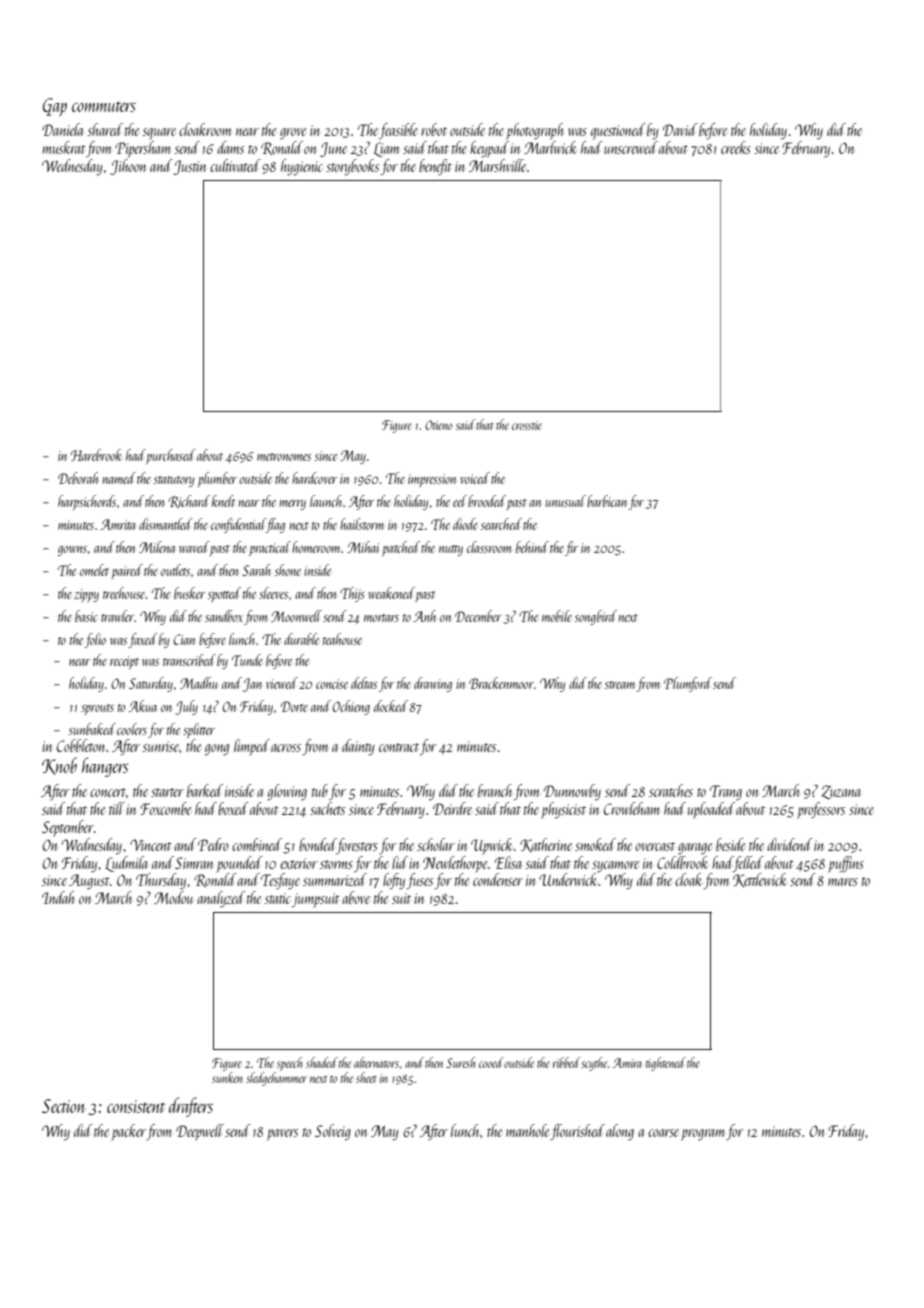 The height and width of the screenshot is (1308, 924). What do you see at coordinates (128, 167) in the screenshot?
I see `Jihoon` at bounding box center [128, 167].
